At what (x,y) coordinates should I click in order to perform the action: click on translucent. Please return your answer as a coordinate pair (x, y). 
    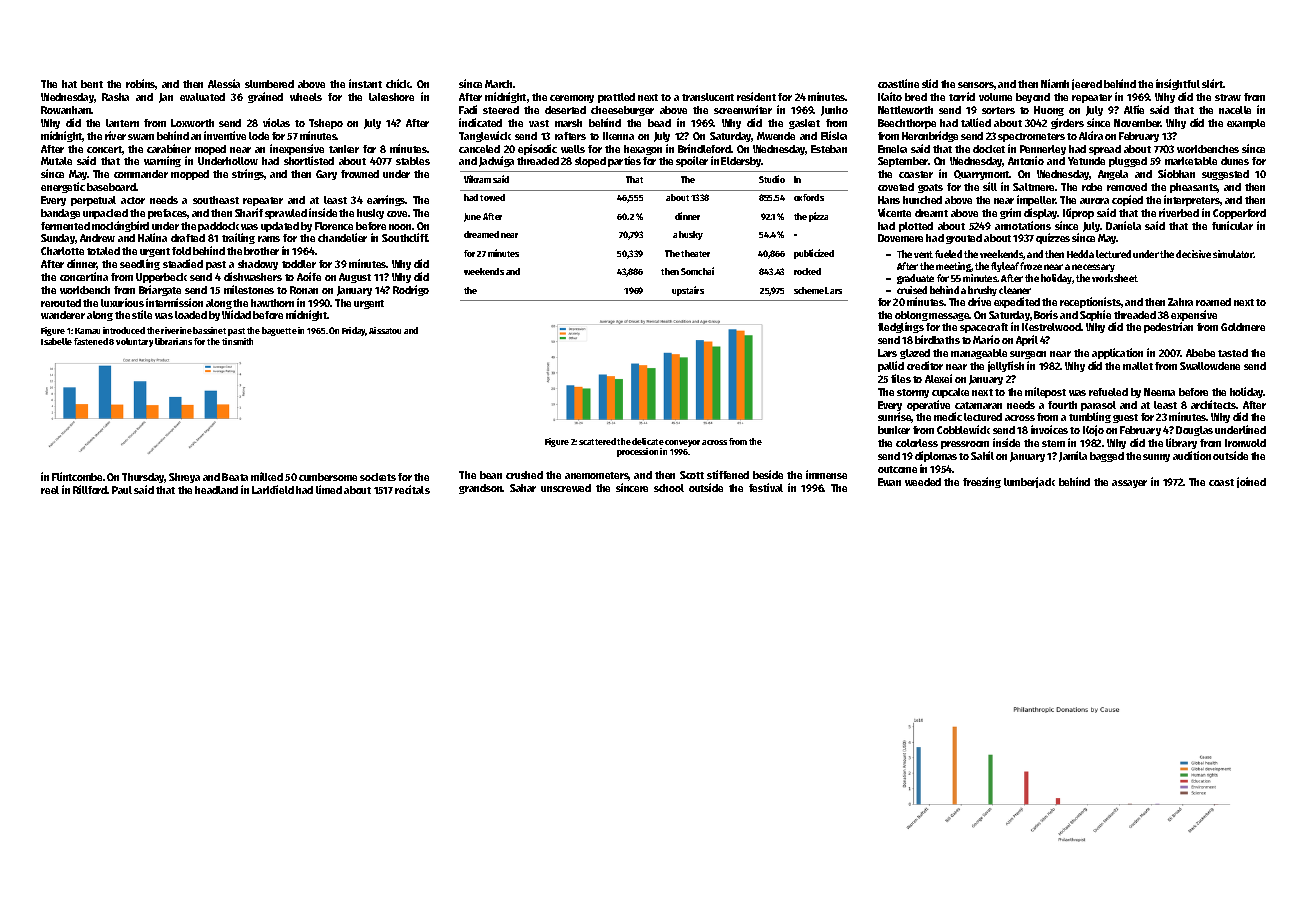
    Looking at the image, I should click on (708, 97).
